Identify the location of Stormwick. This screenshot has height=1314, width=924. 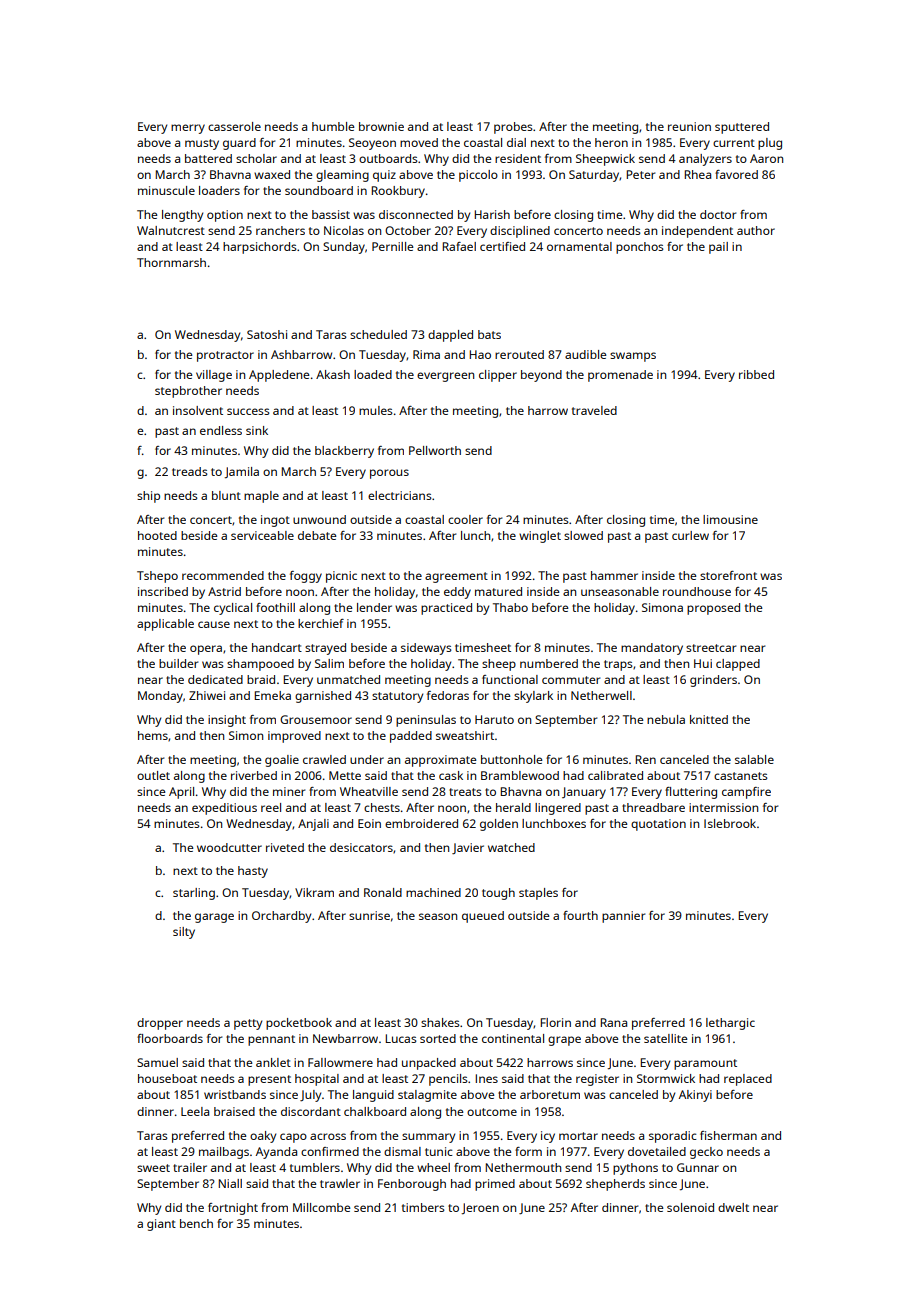
(666, 1078).
